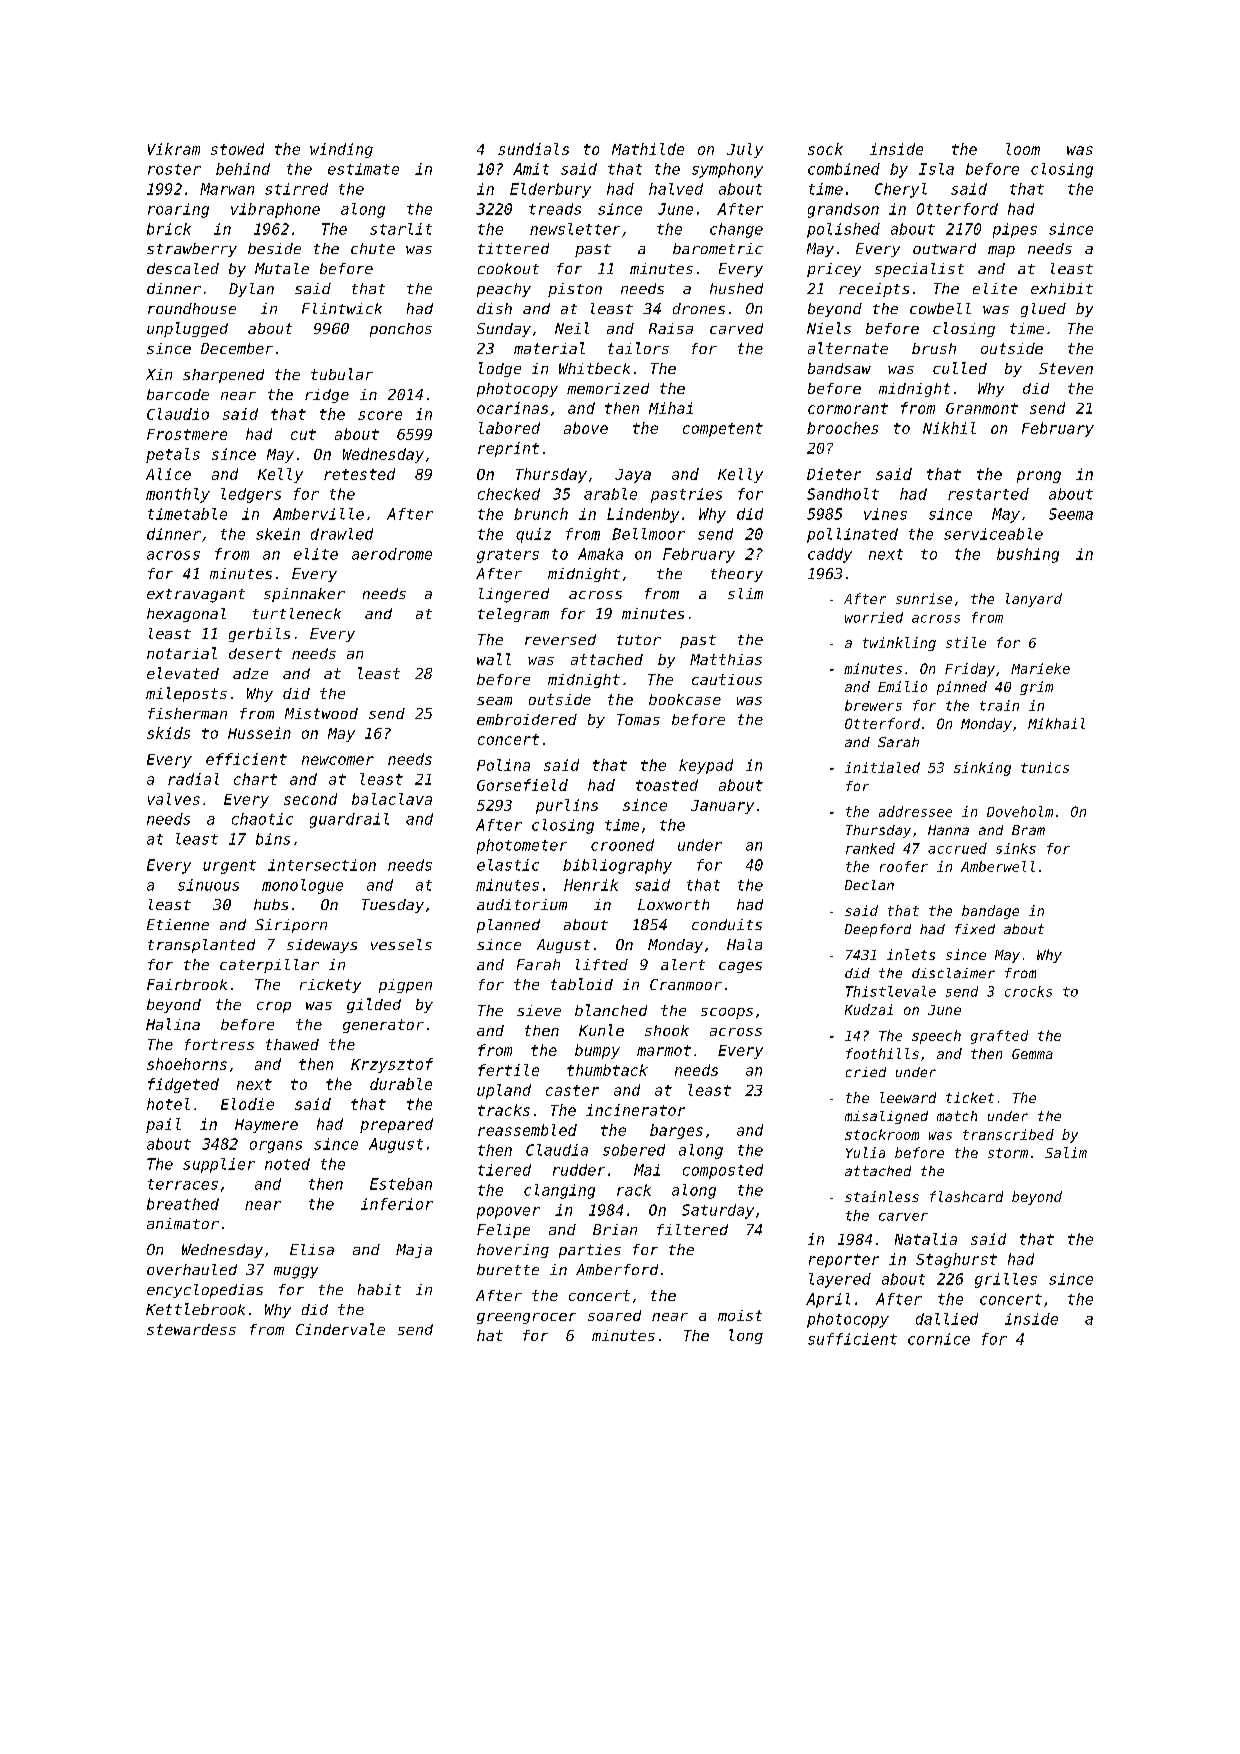 The image size is (1240, 1754). I want to click on Etienne, so click(178, 924).
